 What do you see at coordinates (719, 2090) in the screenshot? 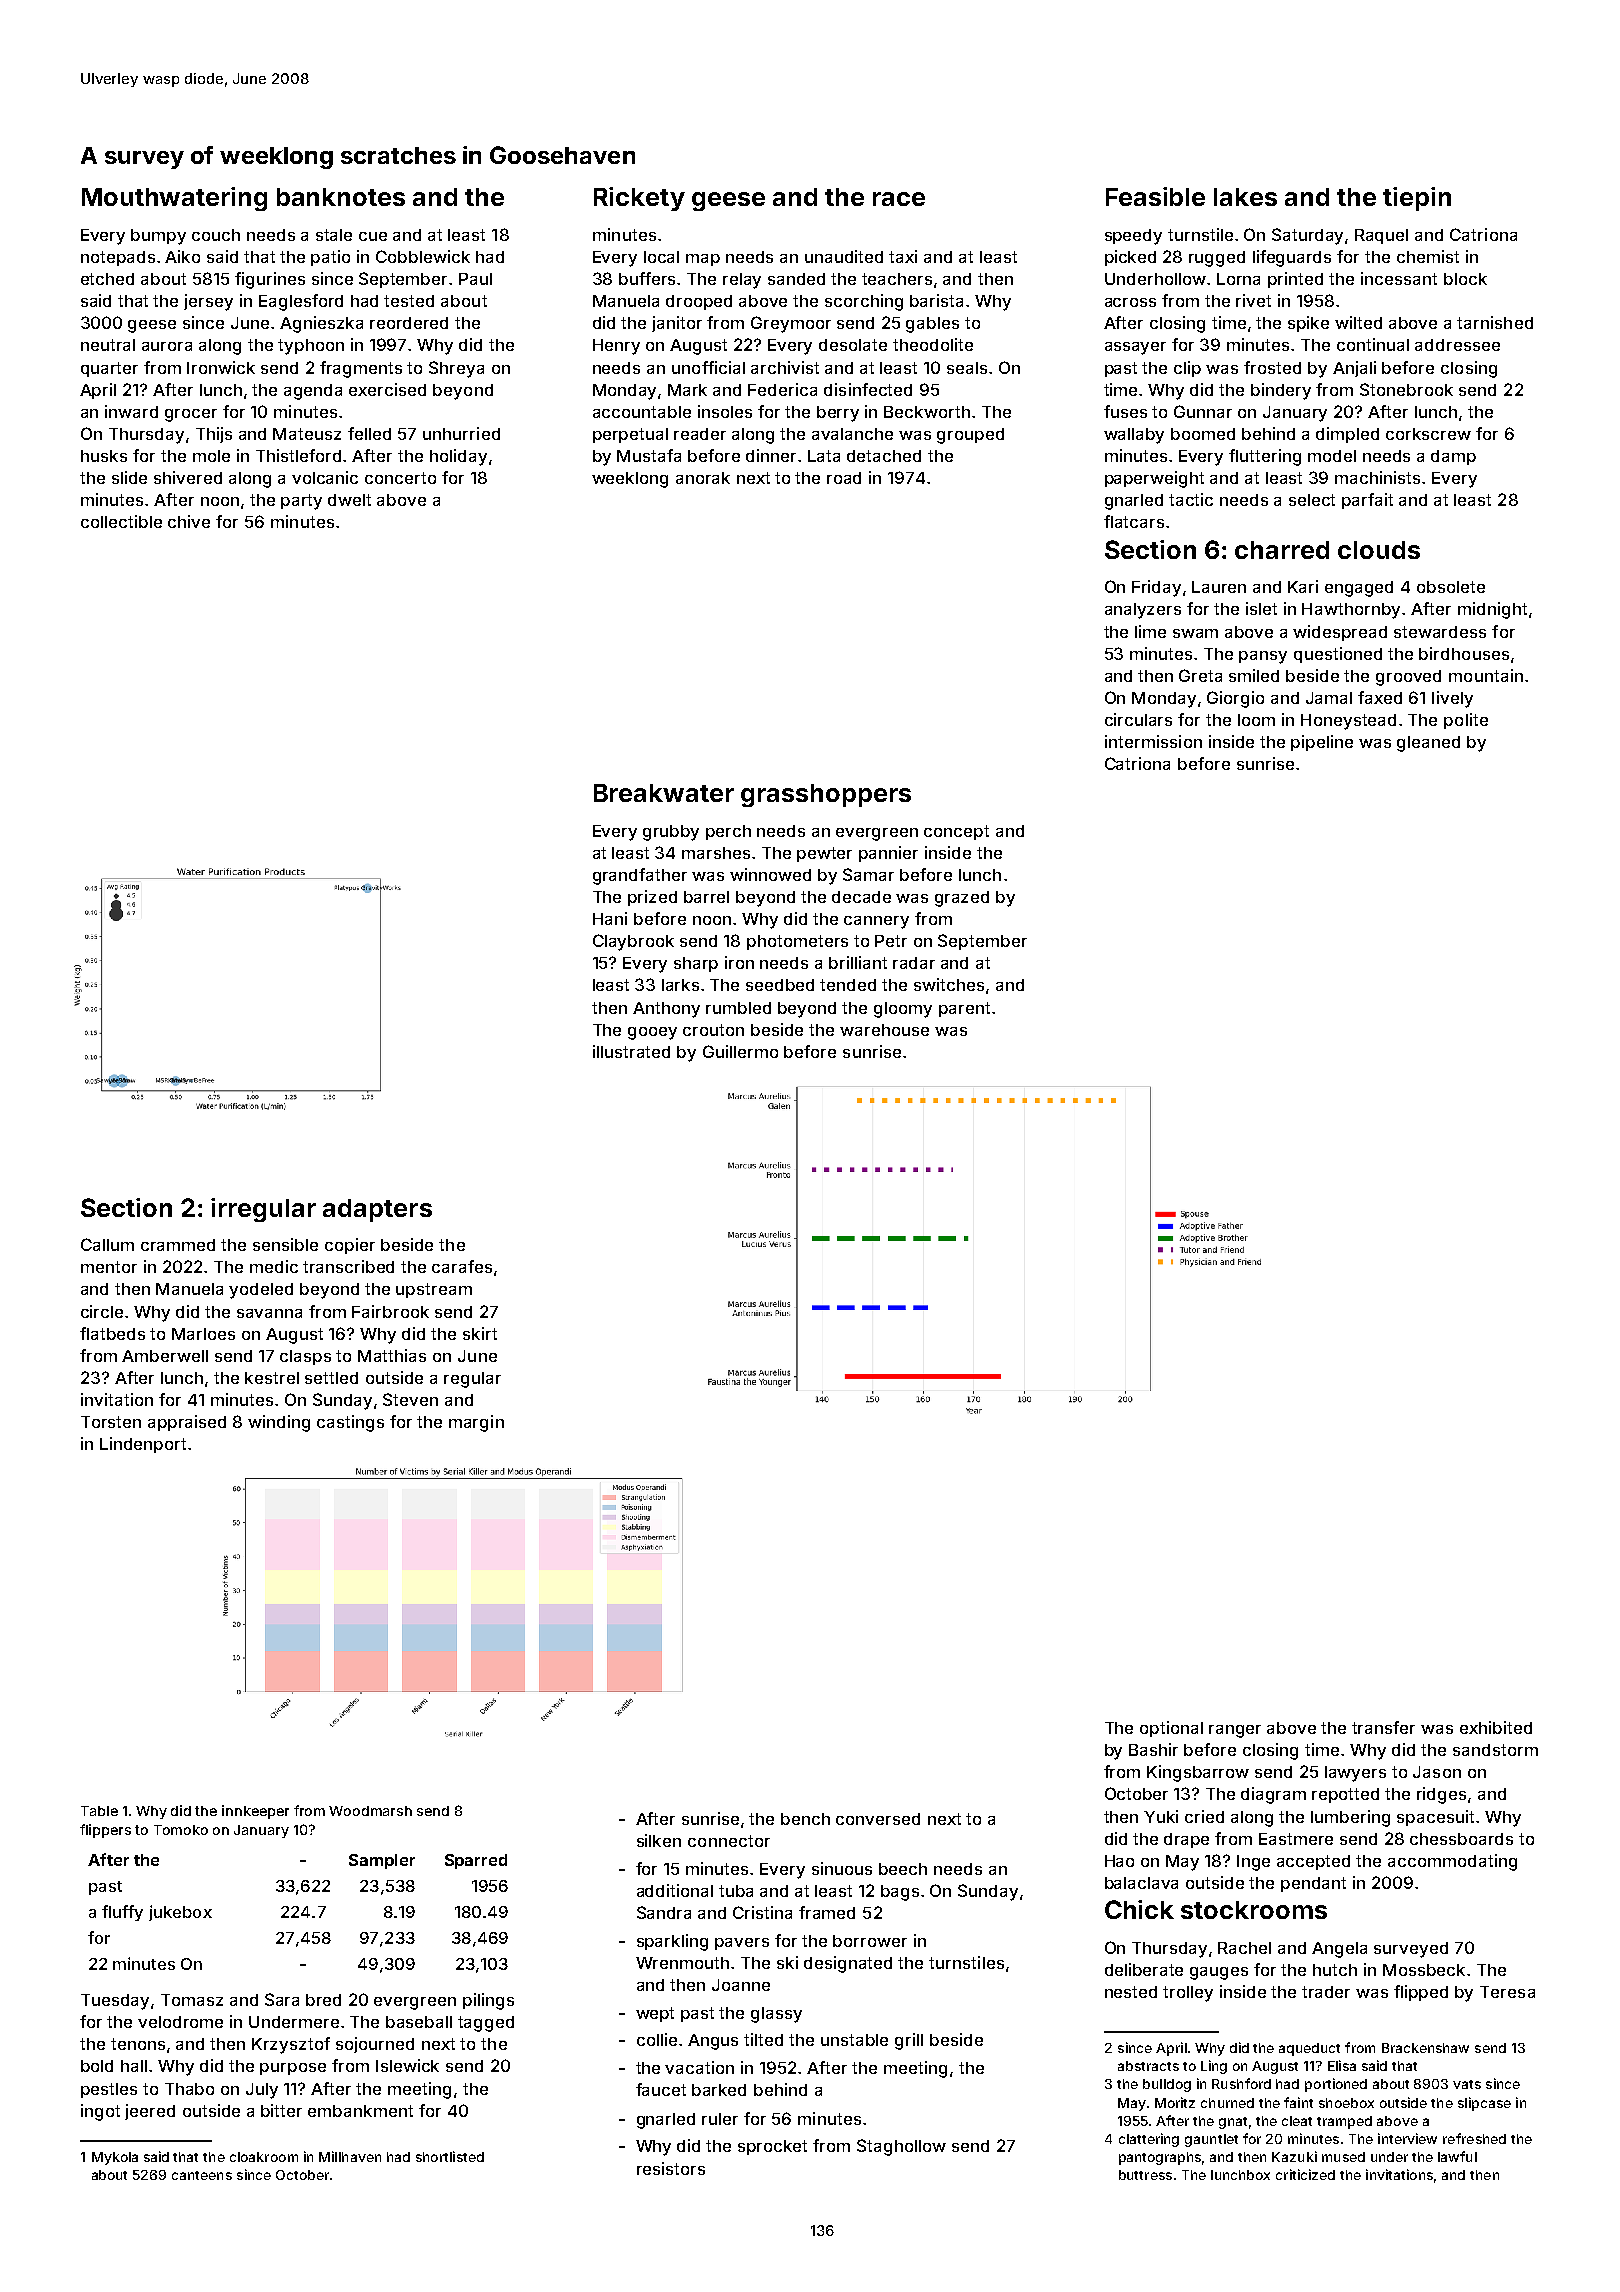
I see `barked` at bounding box center [719, 2090].
